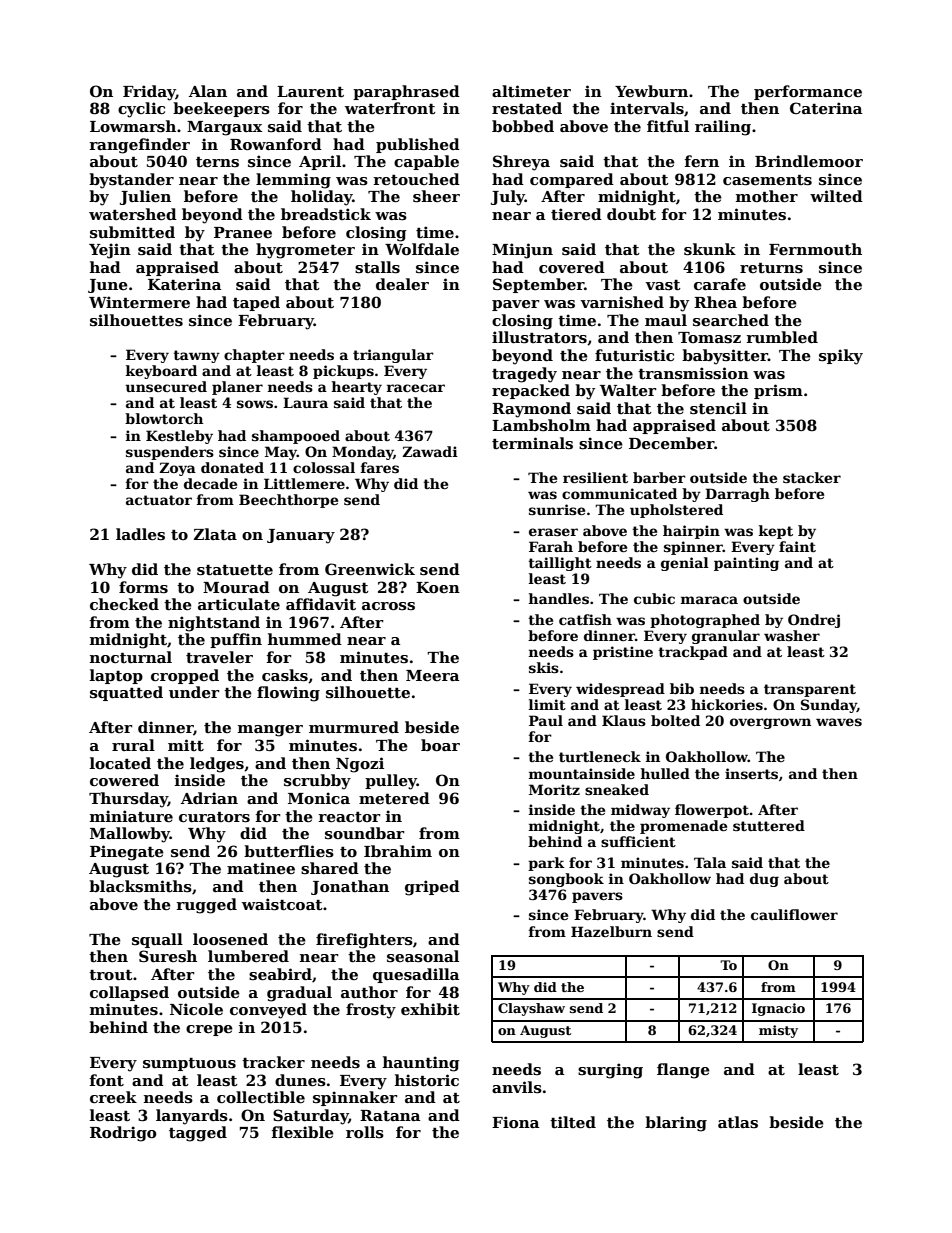 This screenshot has height=1233, width=952. Describe the element at coordinates (566, 880) in the screenshot. I see `songbook` at that location.
